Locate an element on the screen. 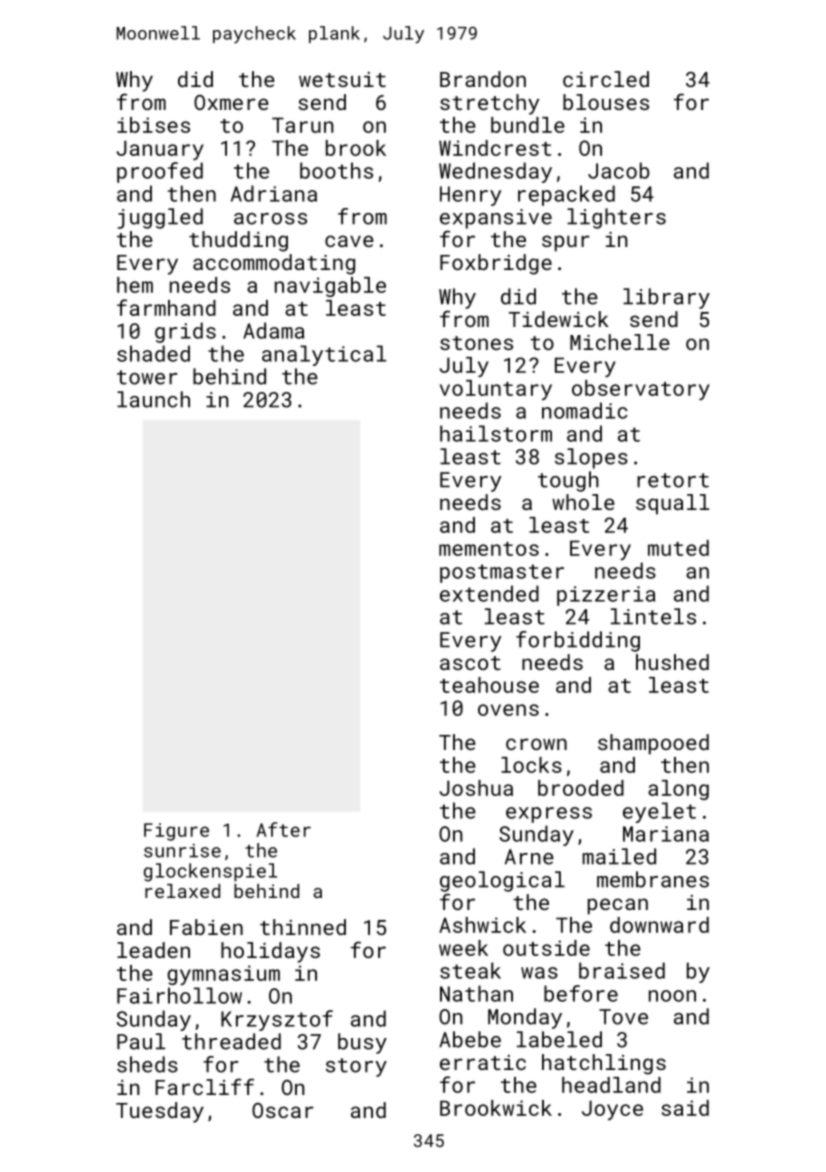  observatory is located at coordinates (641, 390).
